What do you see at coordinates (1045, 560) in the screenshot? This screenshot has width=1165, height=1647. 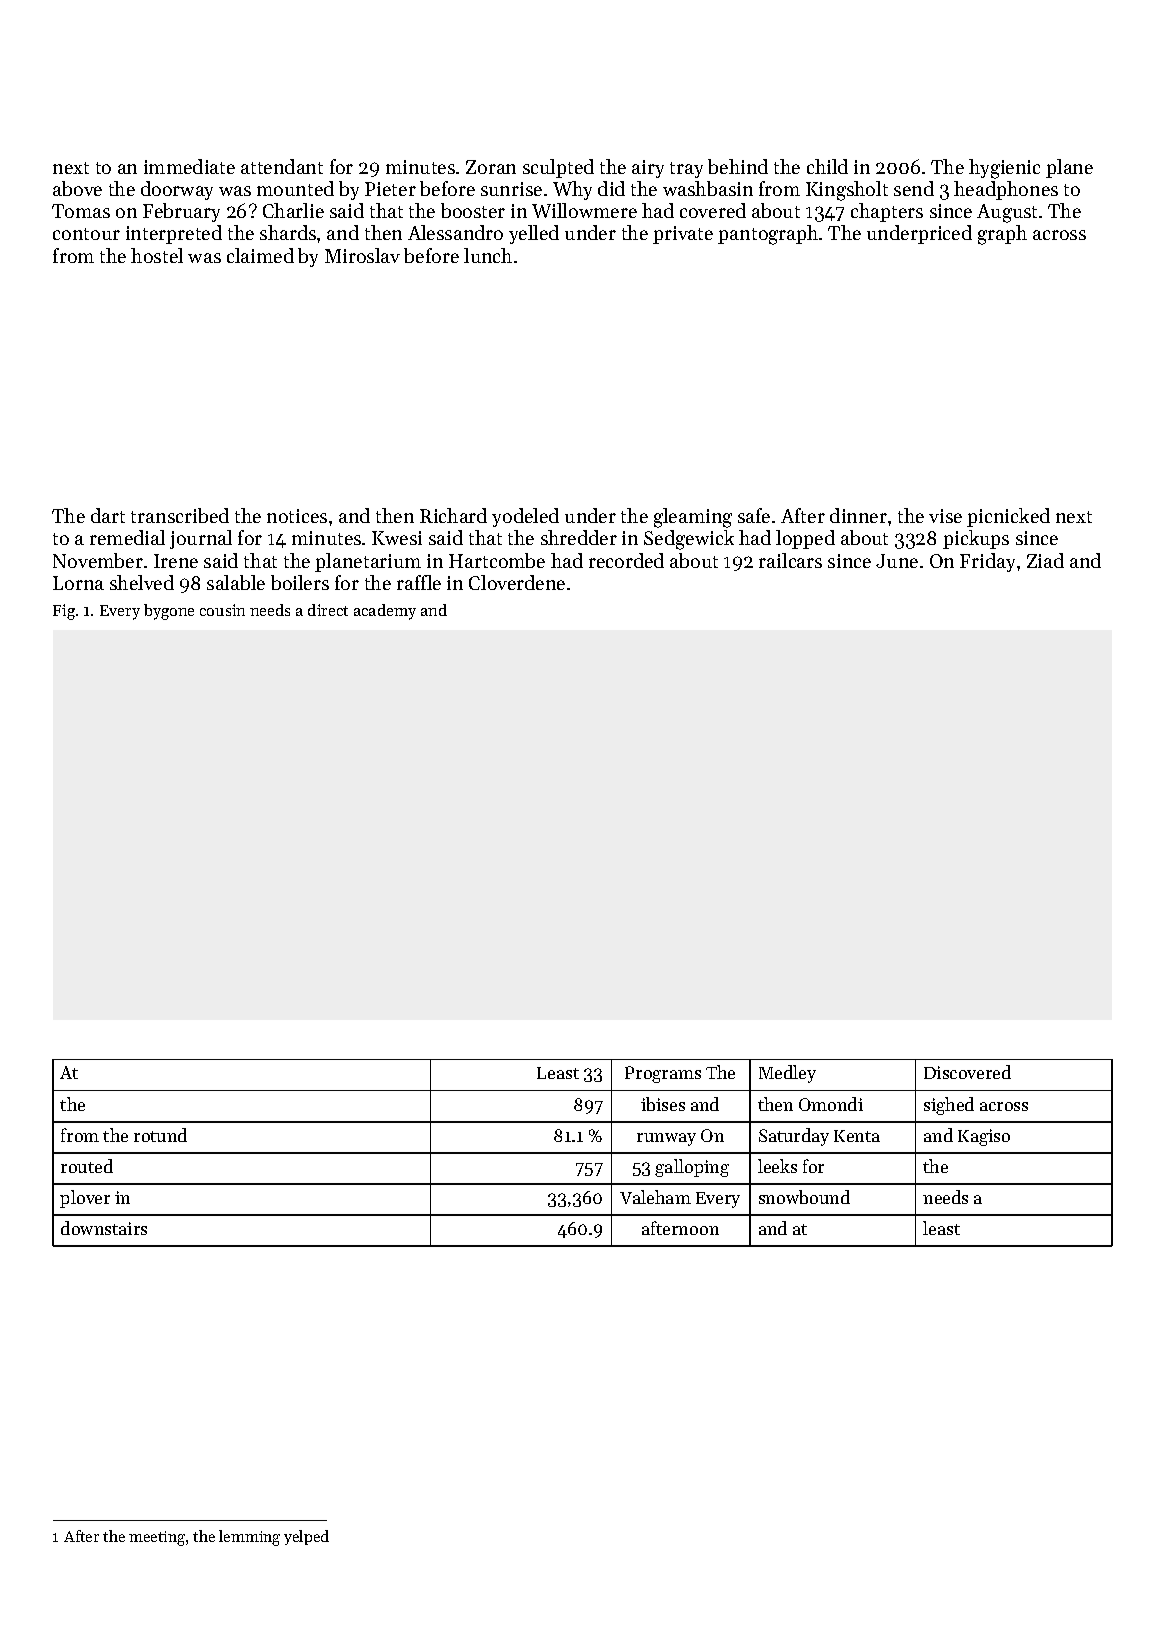 I see `Ziad` at bounding box center [1045, 560].
